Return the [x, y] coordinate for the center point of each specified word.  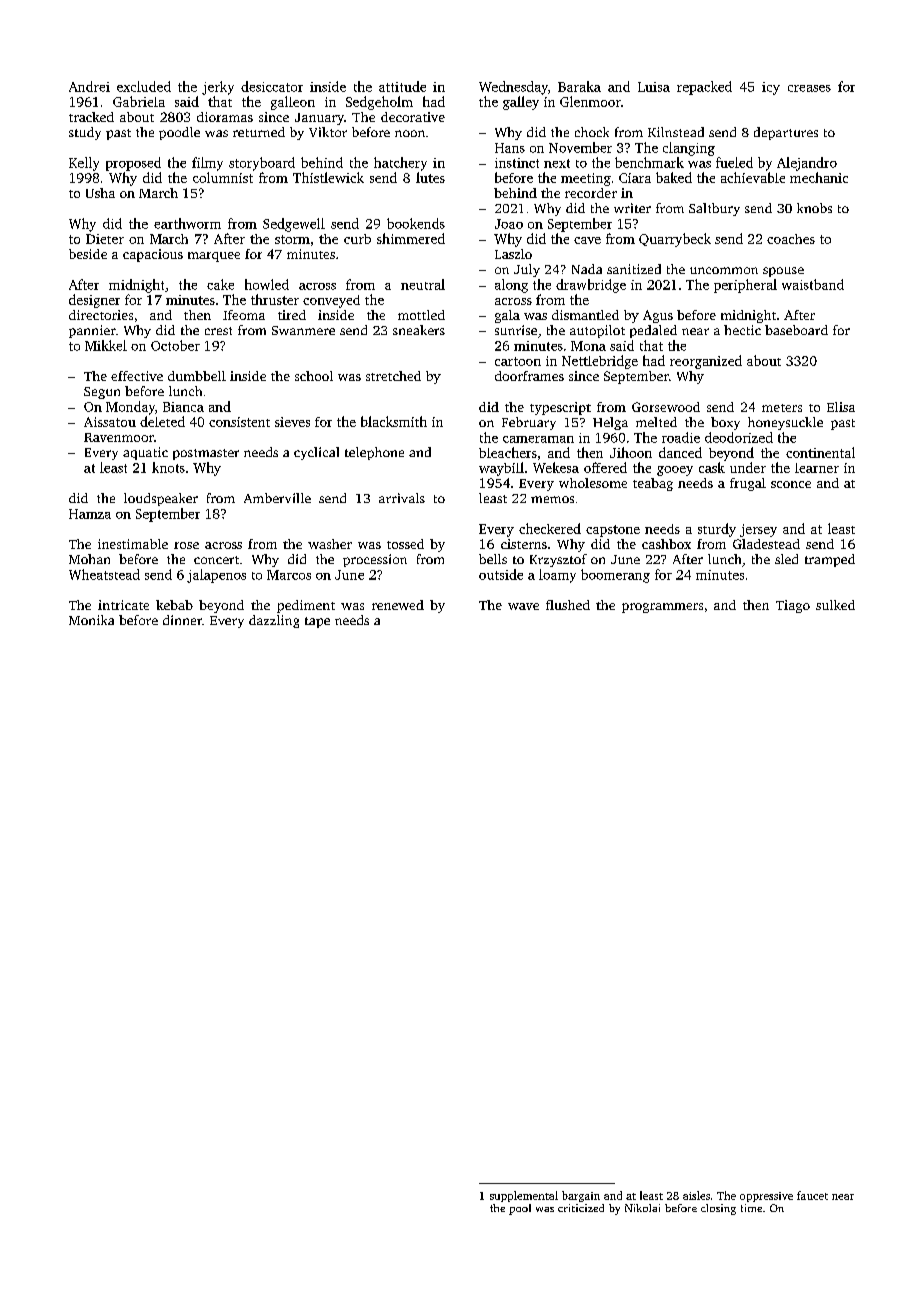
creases [809, 88]
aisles [696, 1195]
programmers [662, 608]
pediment [306, 606]
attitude [402, 86]
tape [317, 622]
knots [168, 467]
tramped [830, 560]
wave [523, 606]
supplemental [524, 1196]
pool [520, 1209]
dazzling [274, 621]
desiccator [272, 86]
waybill [501, 469]
